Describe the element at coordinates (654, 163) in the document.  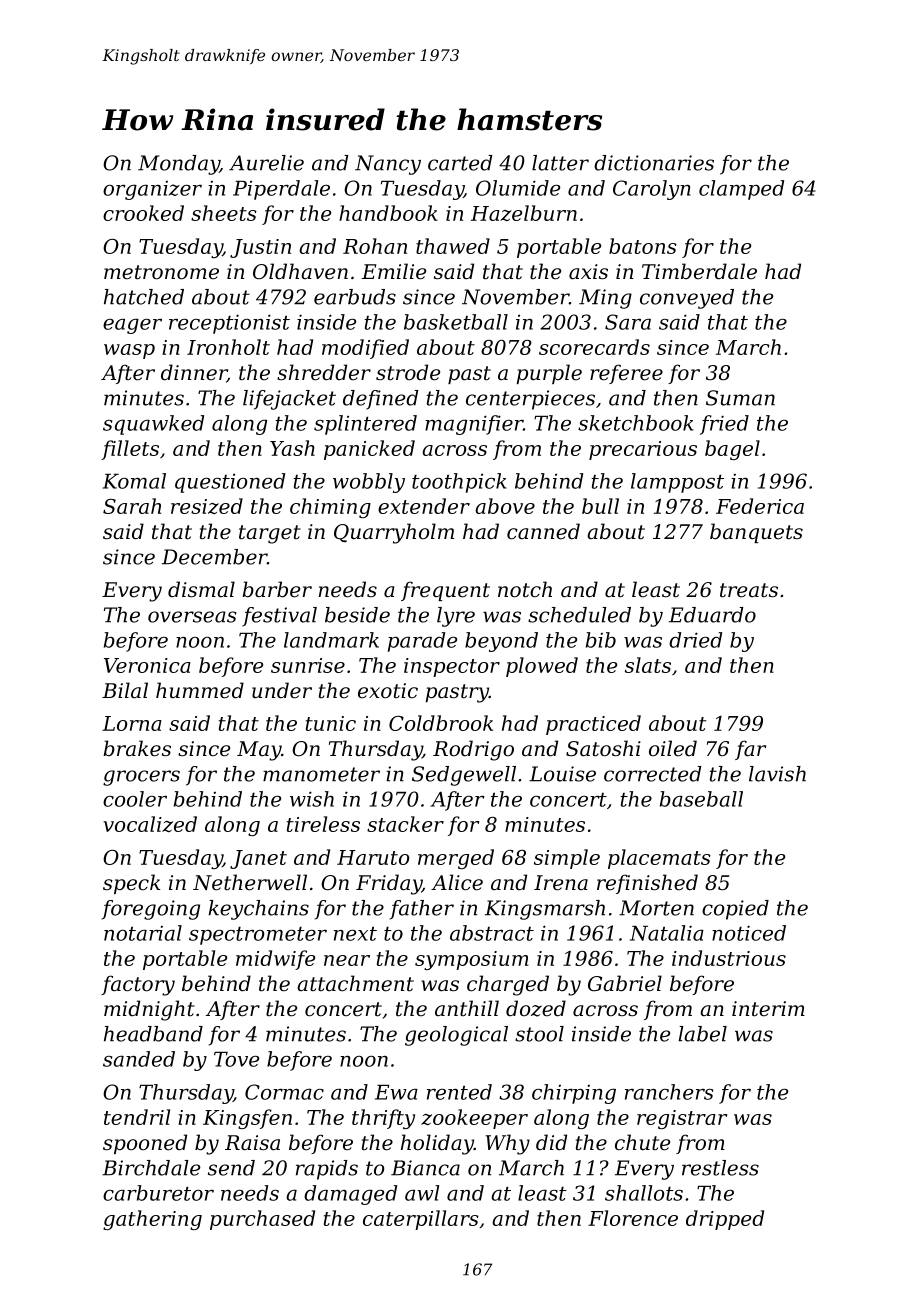
I see `dictionaries` at that location.
